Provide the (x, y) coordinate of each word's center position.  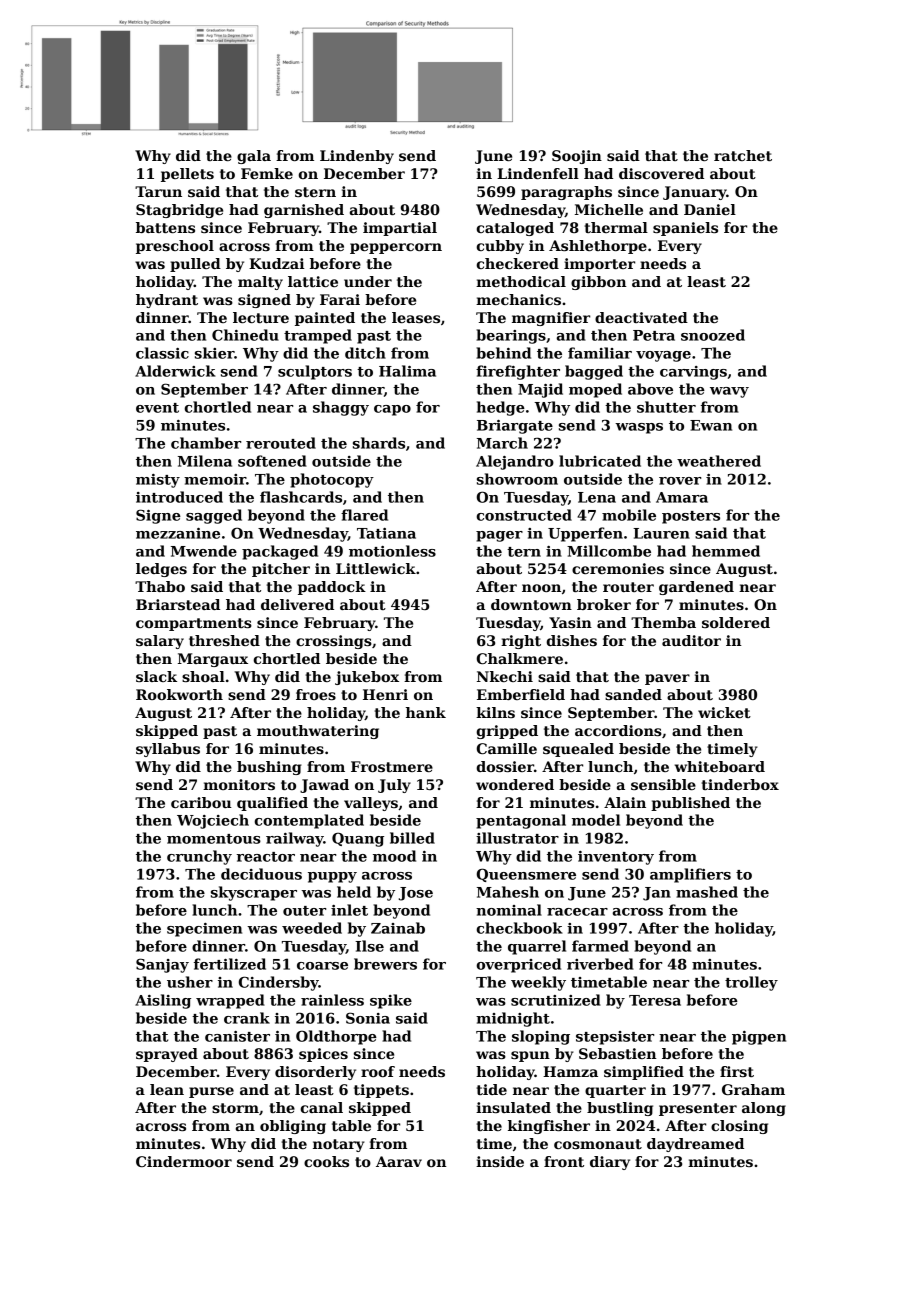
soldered (736, 622)
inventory (616, 858)
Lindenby (357, 157)
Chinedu (245, 335)
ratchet (743, 155)
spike (391, 1001)
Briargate (515, 427)
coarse (322, 966)
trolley (751, 983)
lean (167, 1089)
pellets (187, 175)
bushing (269, 768)
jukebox (367, 678)
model (596, 820)
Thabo (160, 586)
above (650, 389)
